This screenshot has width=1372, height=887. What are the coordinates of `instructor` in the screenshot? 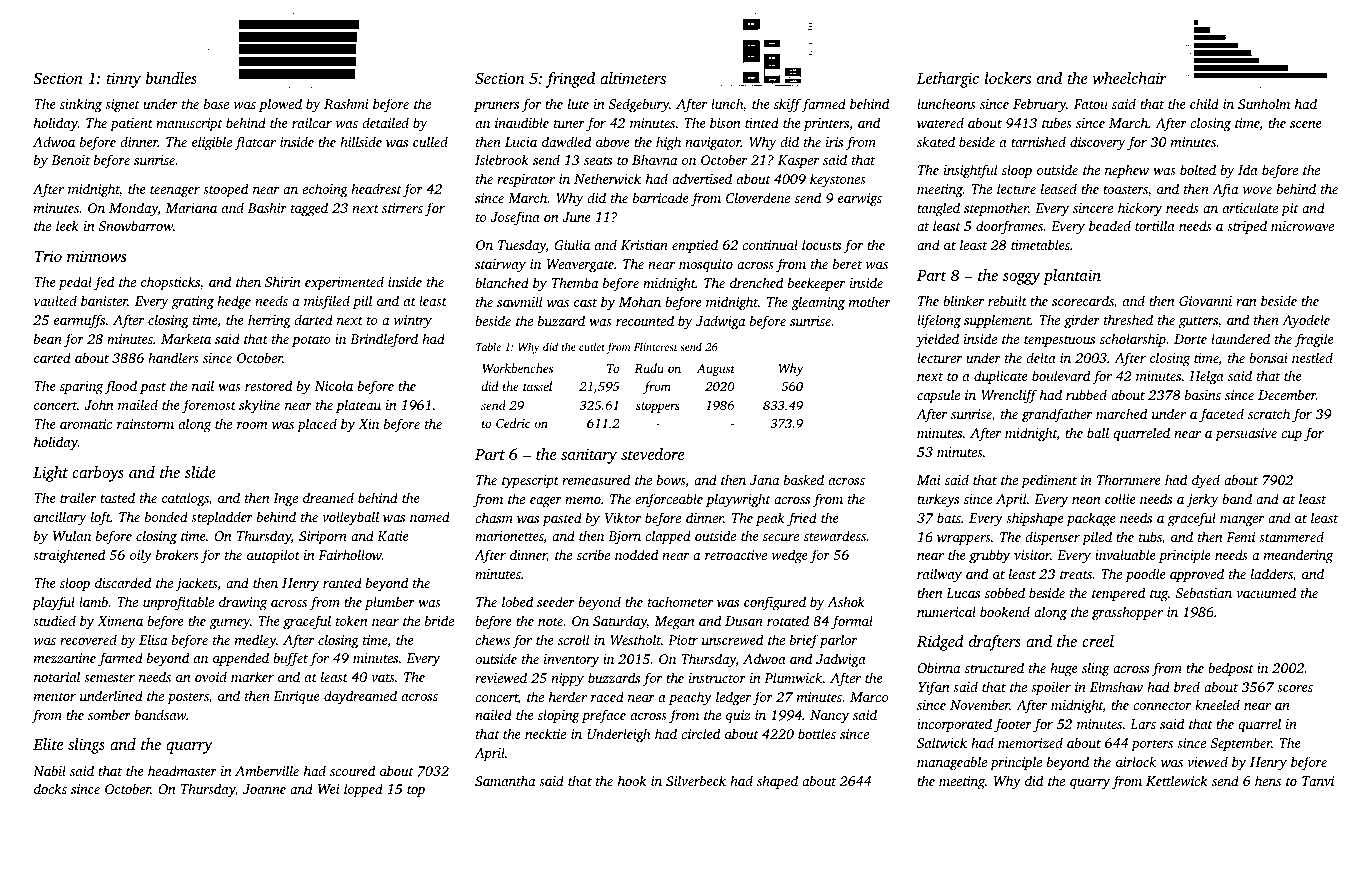 It's located at (717, 678).
